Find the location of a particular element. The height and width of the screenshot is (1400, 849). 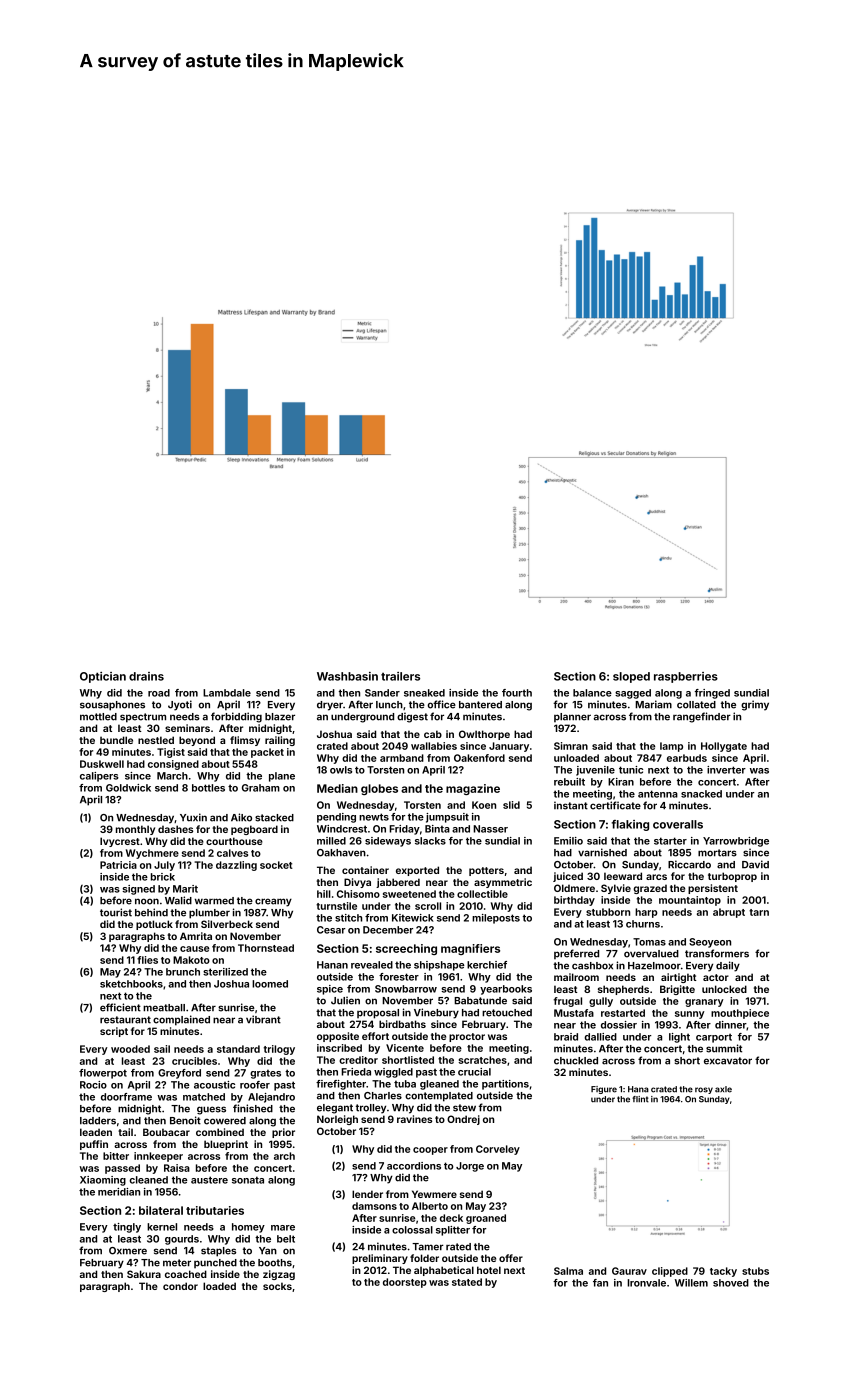

raspberries is located at coordinates (686, 677).
